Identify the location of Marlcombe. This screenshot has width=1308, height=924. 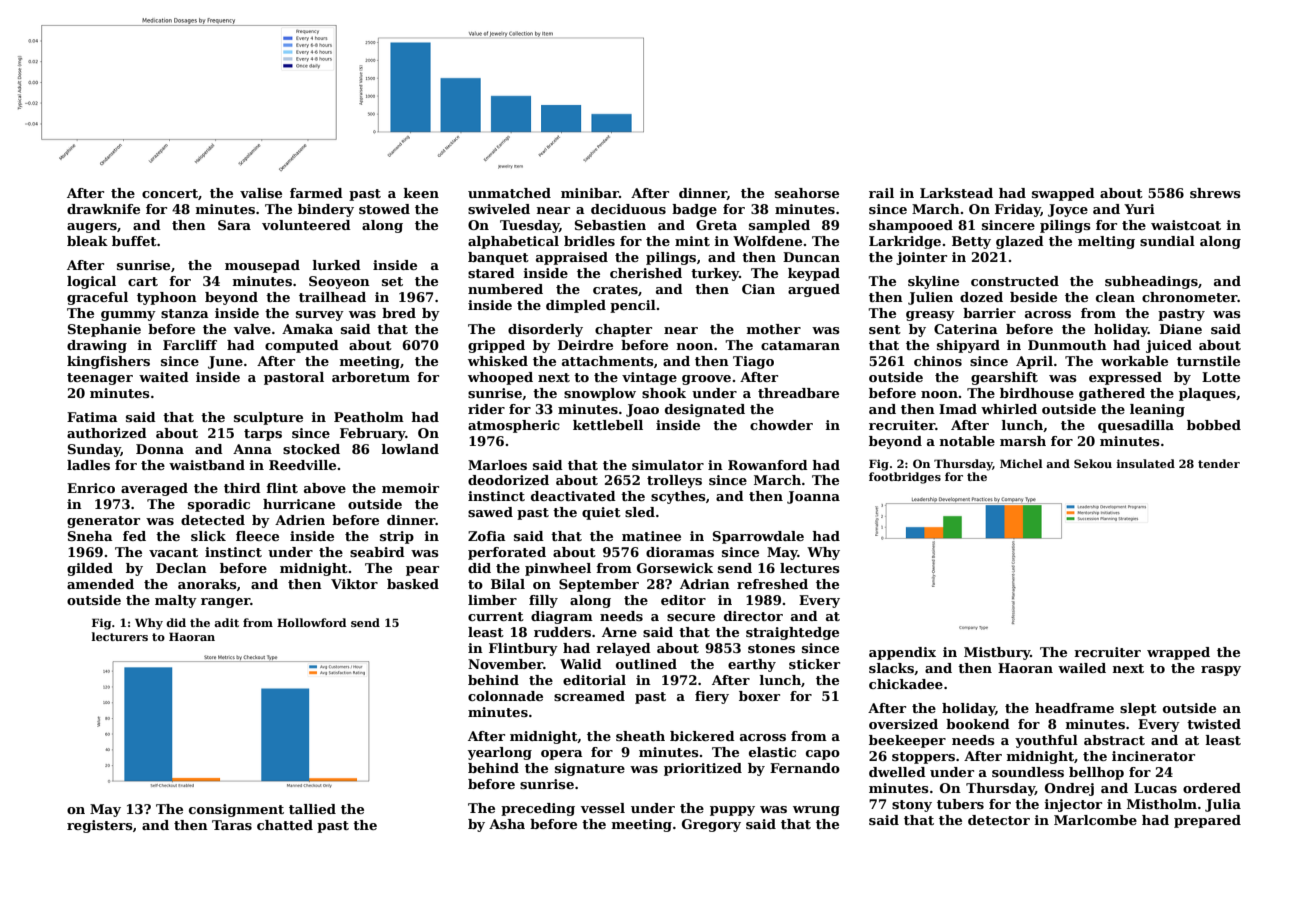
(1095, 820).
